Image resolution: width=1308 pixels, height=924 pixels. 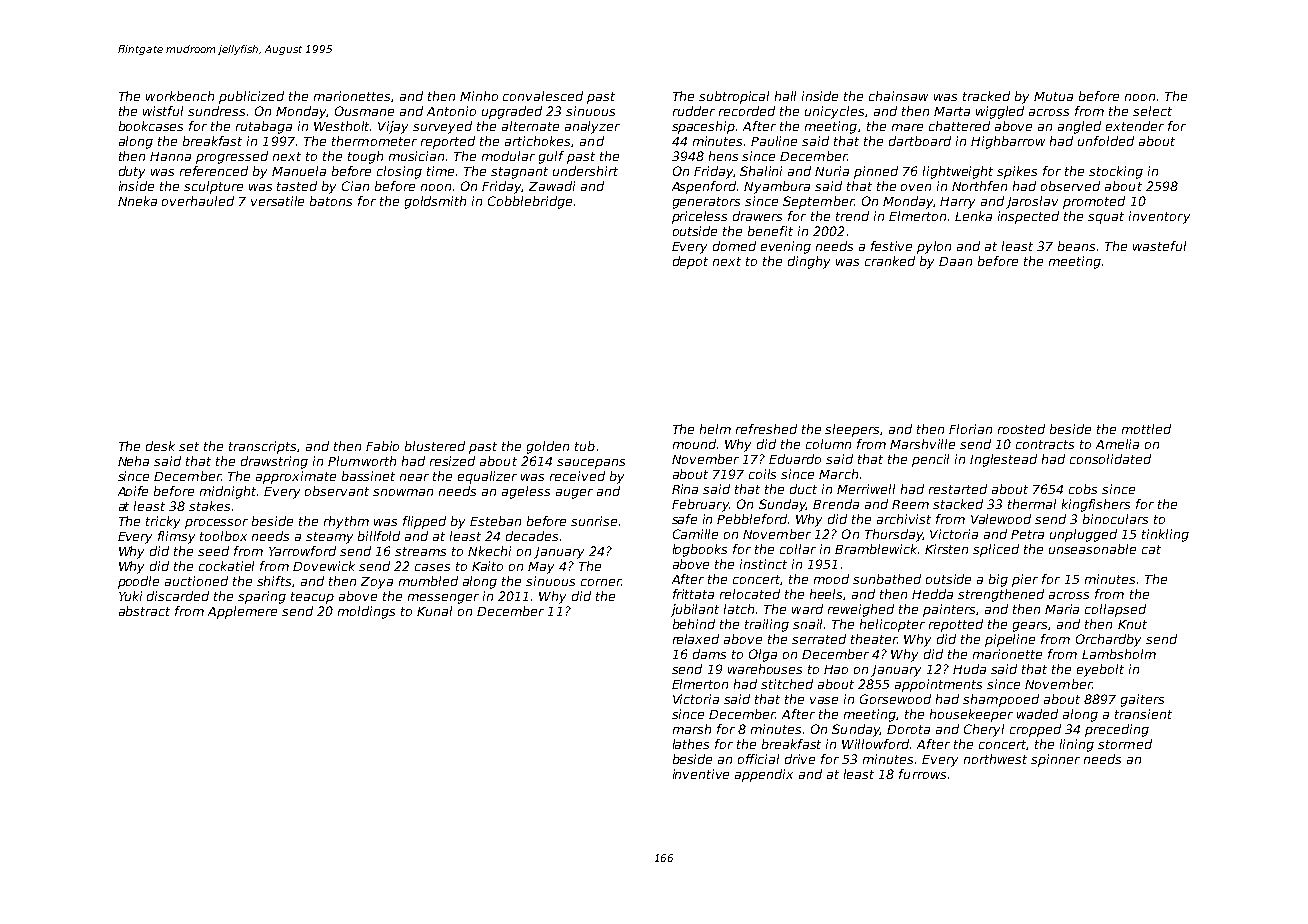 What do you see at coordinates (299, 171) in the screenshot?
I see `Manuela` at bounding box center [299, 171].
